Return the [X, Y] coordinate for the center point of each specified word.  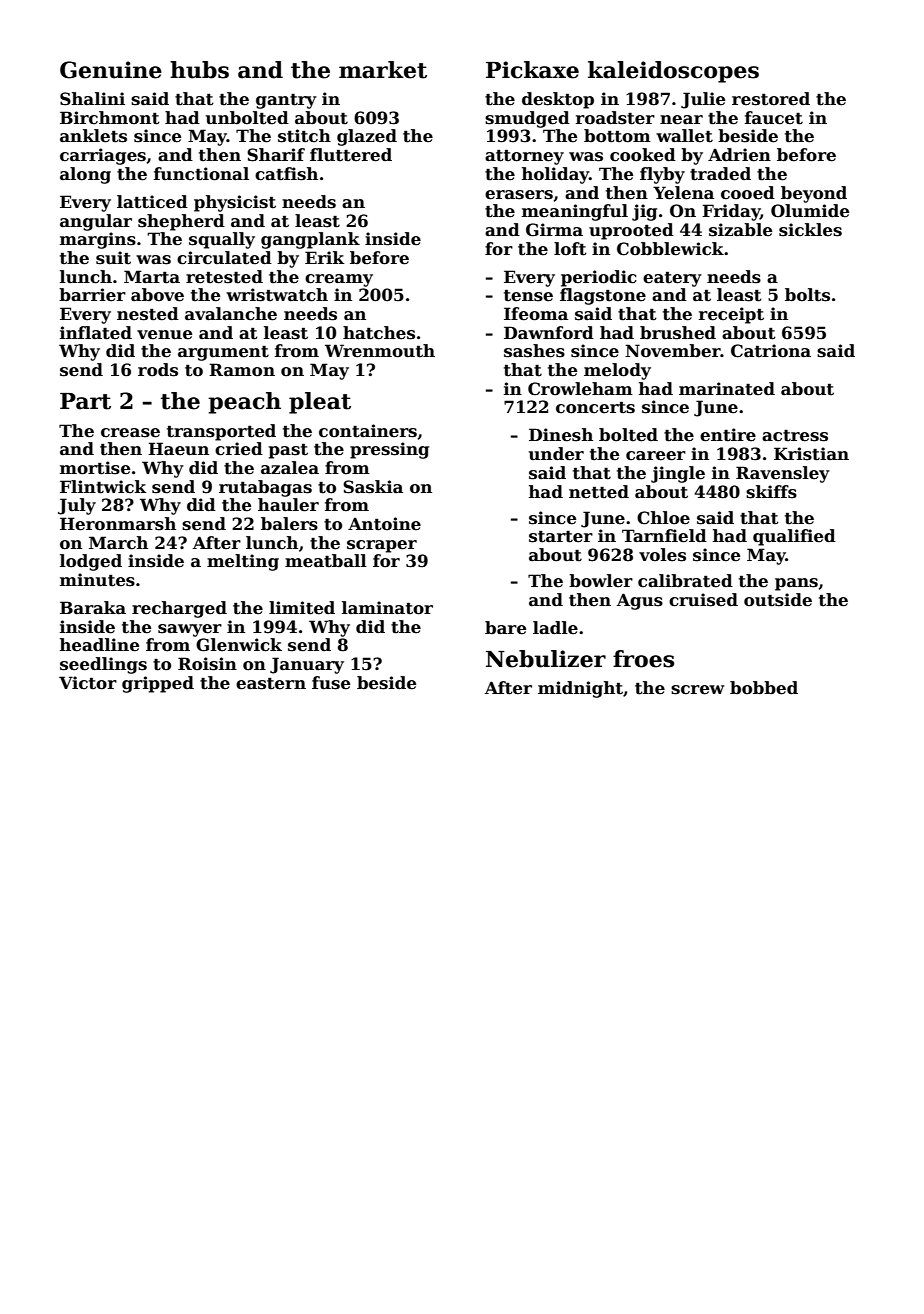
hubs [199, 70]
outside [778, 600]
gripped [158, 684]
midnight [580, 689]
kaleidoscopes [673, 72]
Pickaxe [532, 70]
